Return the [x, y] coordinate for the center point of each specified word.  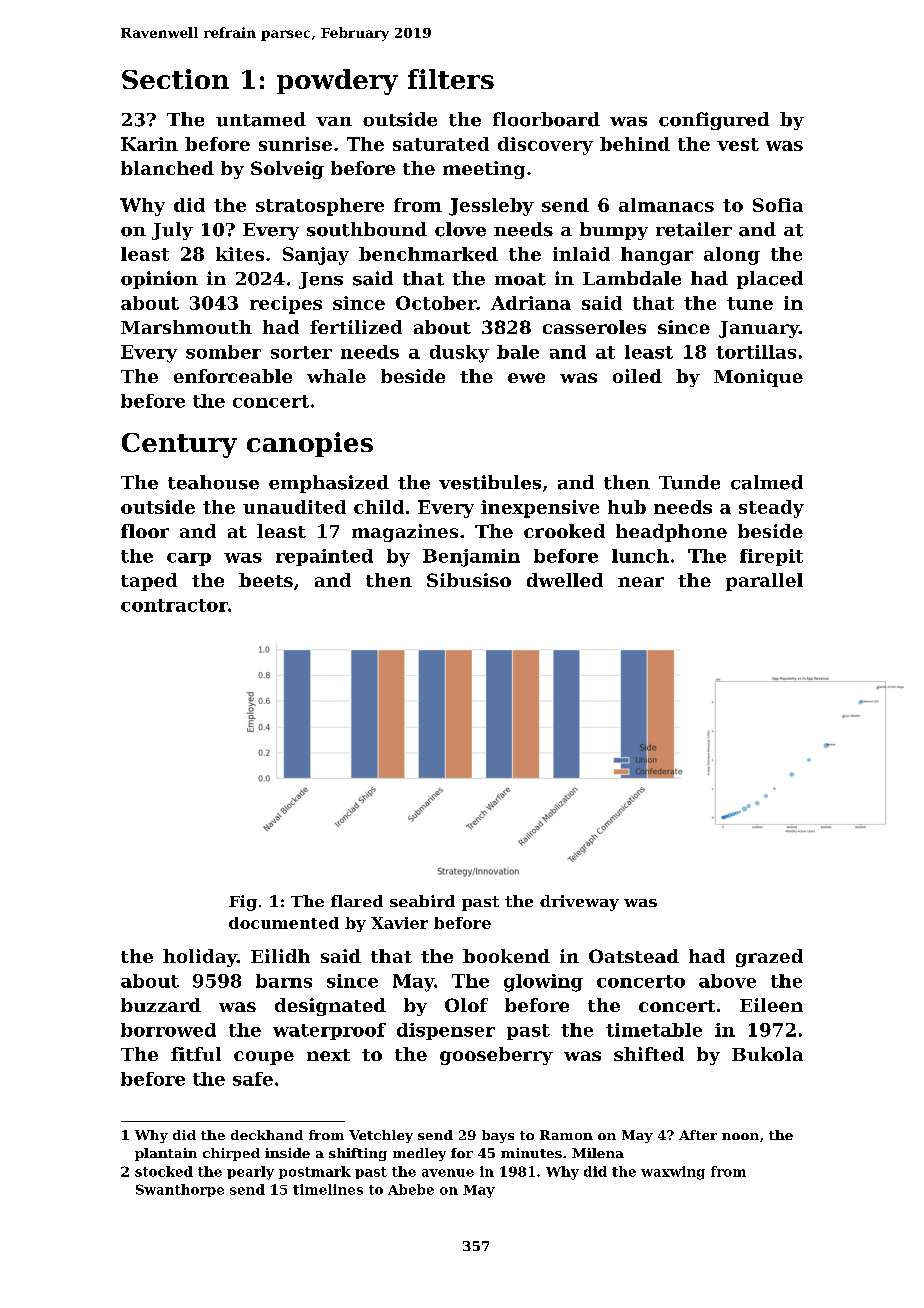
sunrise [295, 144]
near [641, 582]
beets [266, 580]
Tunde [689, 482]
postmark [315, 1172]
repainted [324, 557]
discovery [545, 146]
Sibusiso [469, 580]
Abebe [411, 1189]
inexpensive [540, 509]
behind [635, 144]
